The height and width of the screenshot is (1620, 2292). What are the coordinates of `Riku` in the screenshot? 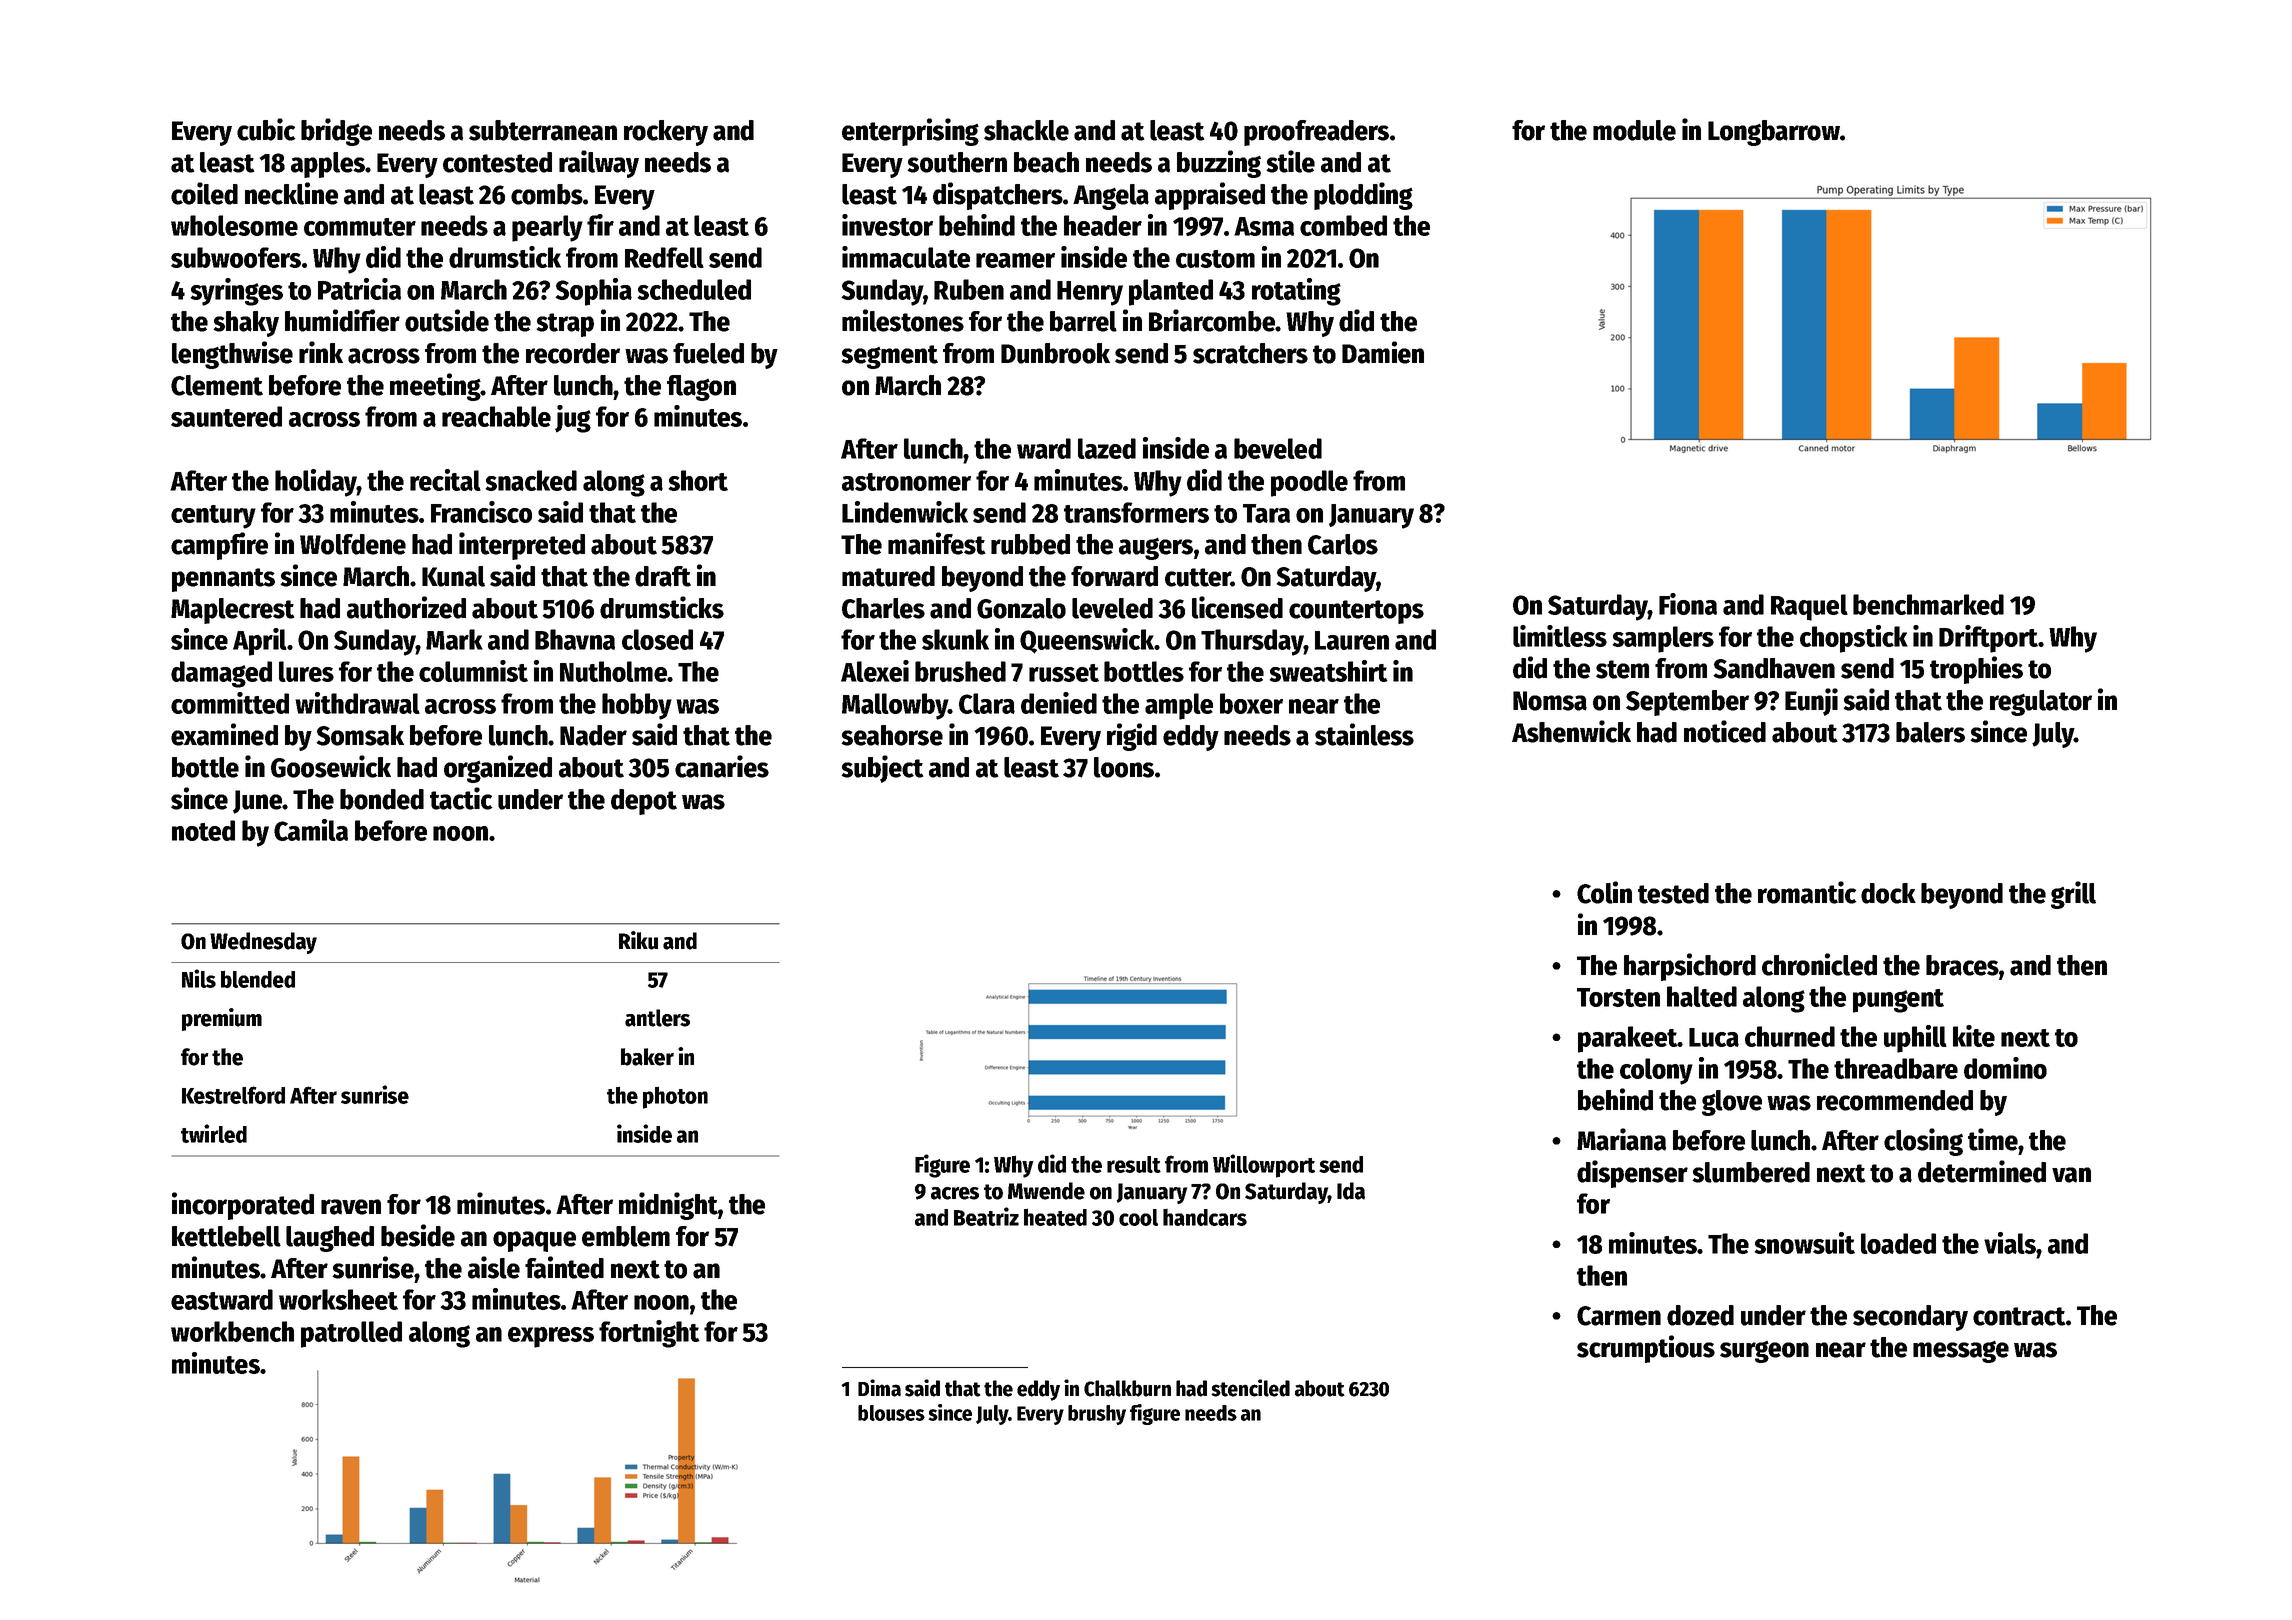 It's located at (638, 940).
